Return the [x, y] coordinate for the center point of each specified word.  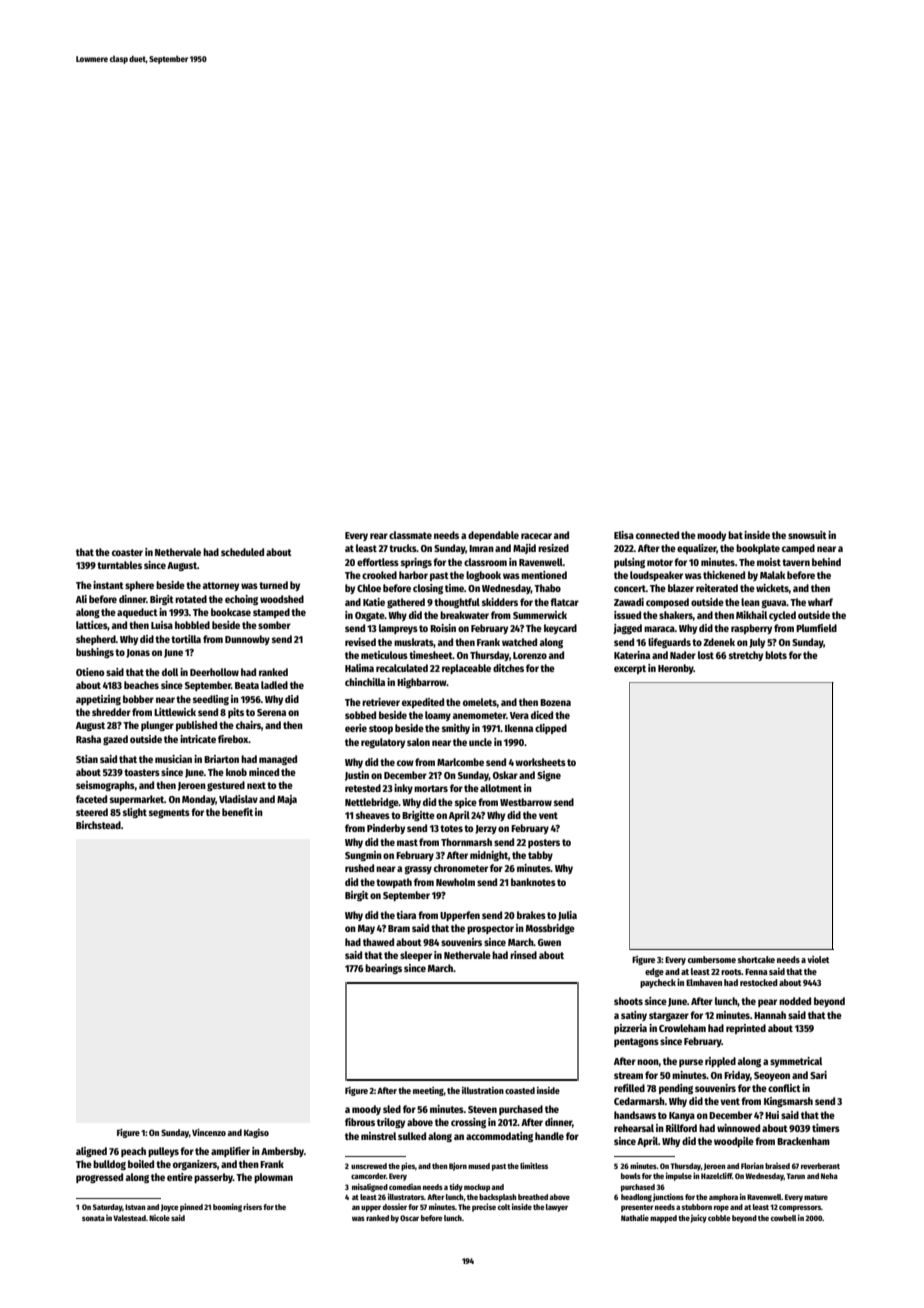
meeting [428, 1091]
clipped [551, 729]
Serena [271, 712]
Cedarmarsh [639, 1101]
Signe [549, 776]
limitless [534, 1165]
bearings [383, 969]
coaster [127, 552]
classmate [410, 535]
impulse [679, 1176]
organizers [195, 1165]
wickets [772, 588]
